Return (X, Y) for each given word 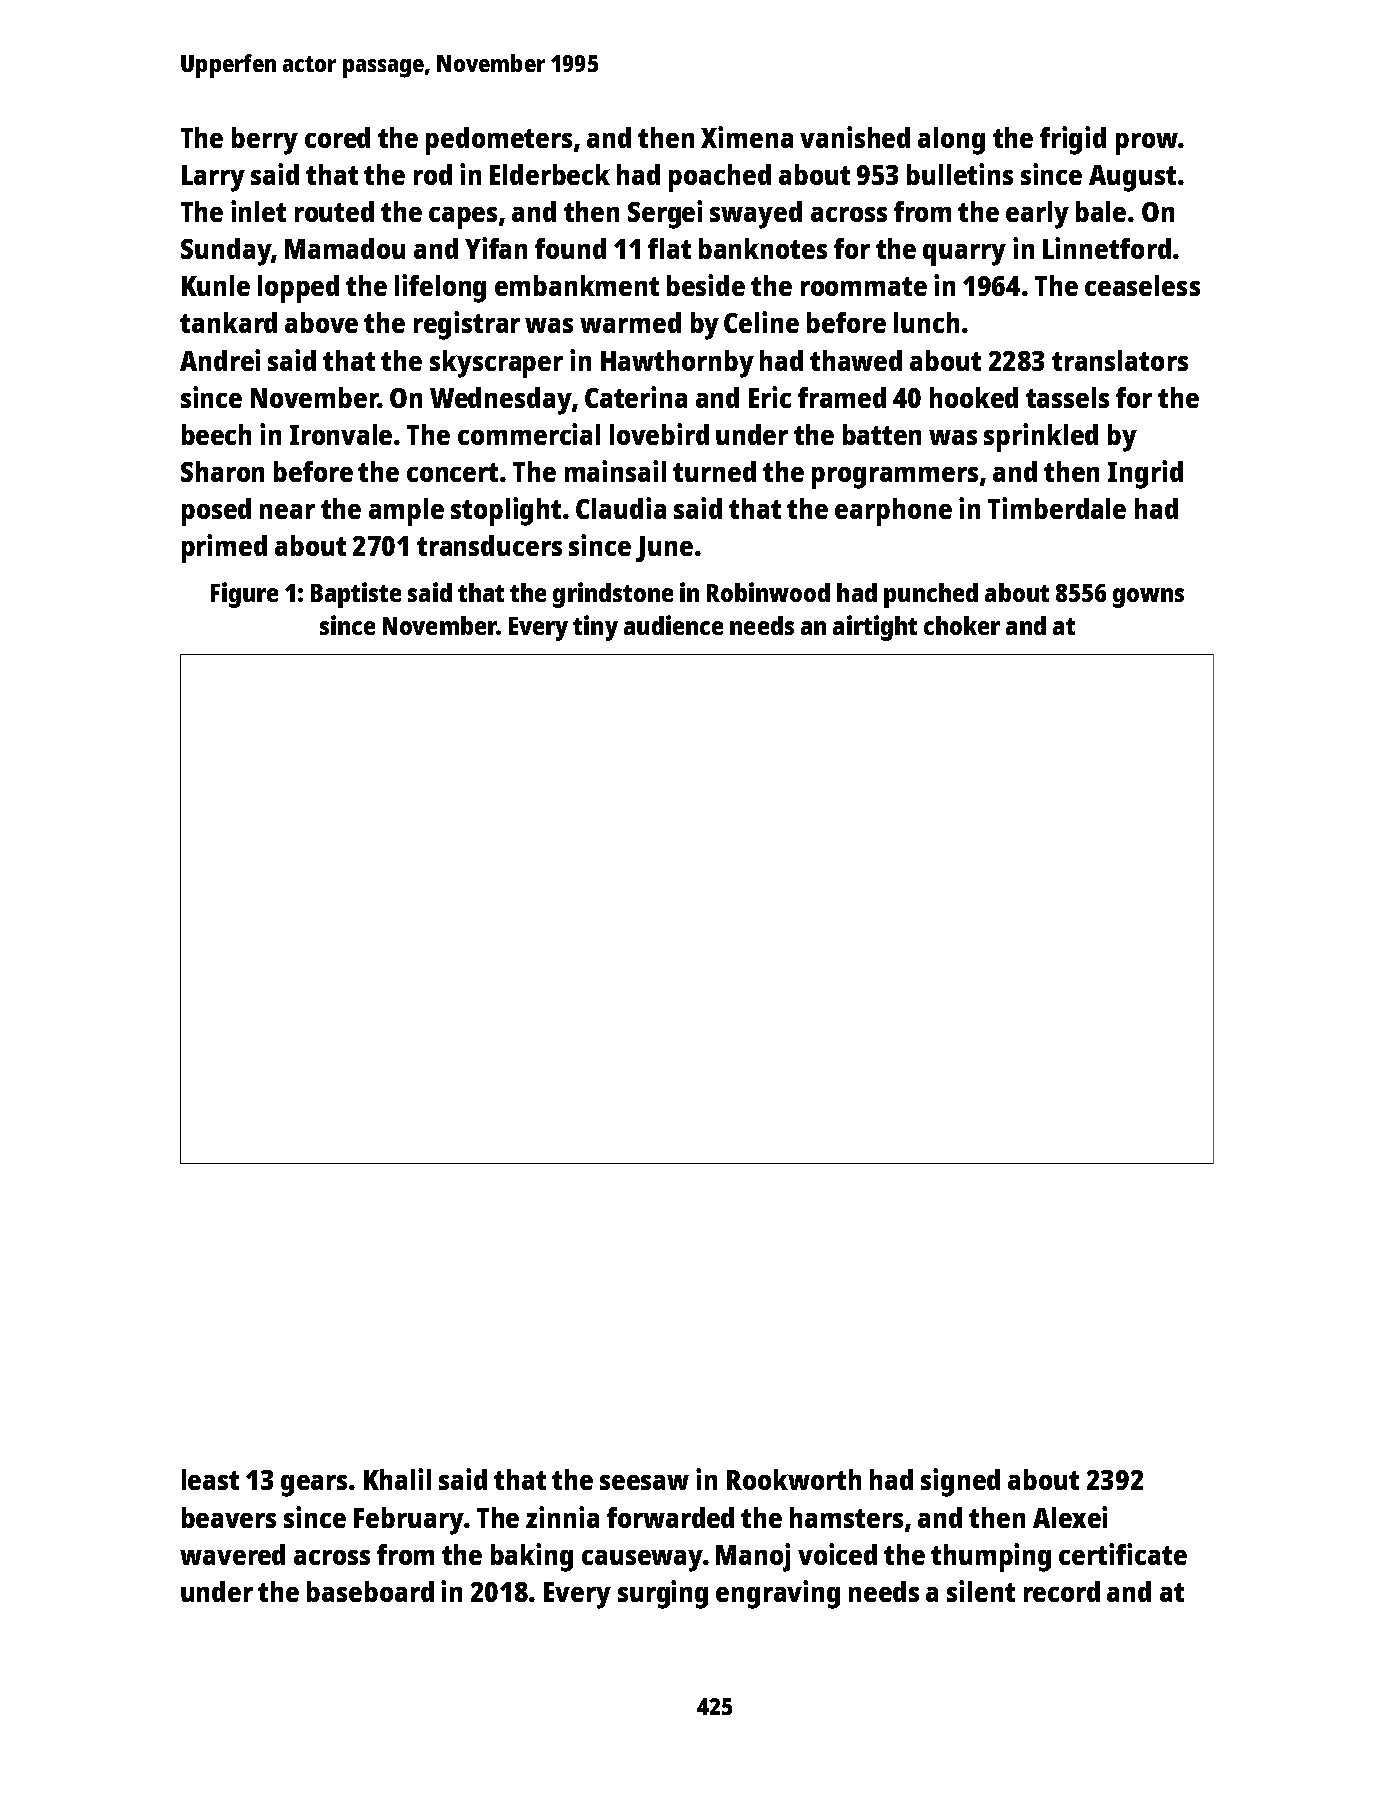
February (409, 1521)
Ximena (747, 137)
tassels (1067, 397)
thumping (991, 1557)
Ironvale (341, 434)
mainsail (615, 471)
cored (337, 137)
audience (673, 625)
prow (1147, 144)
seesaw (644, 1482)
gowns (1148, 598)
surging (663, 1594)
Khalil (397, 1479)
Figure (244, 595)
